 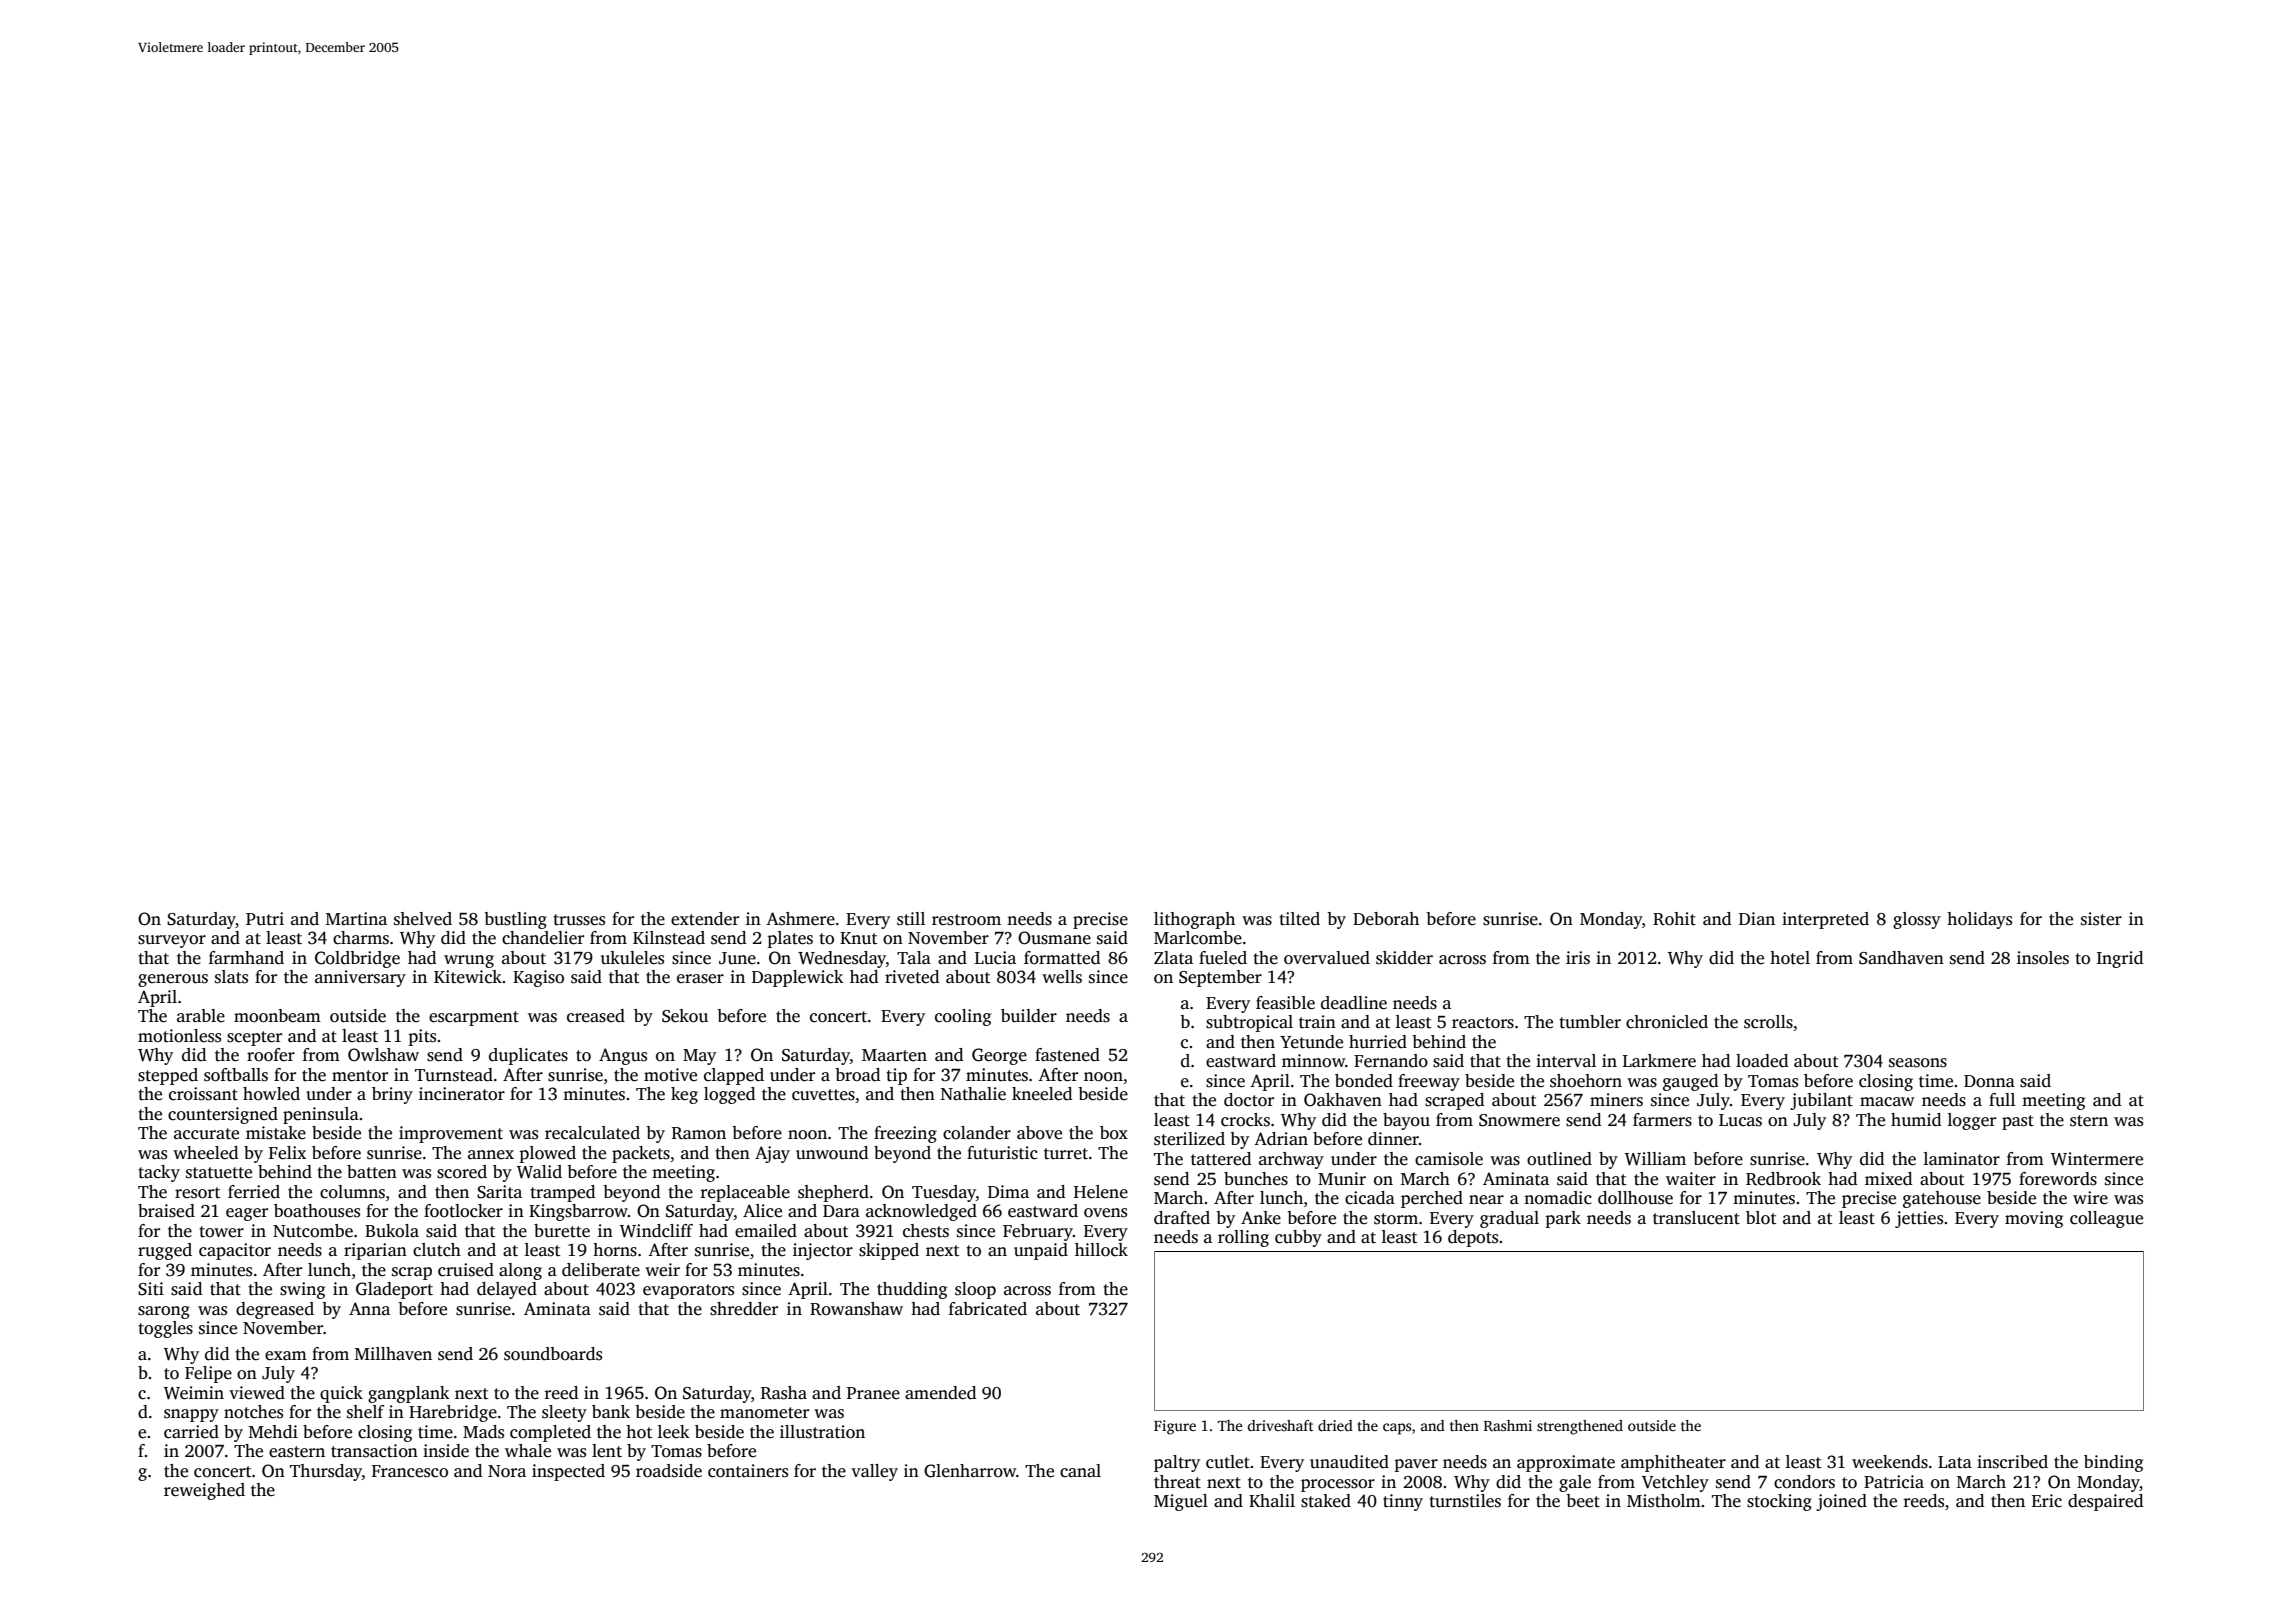 I want to click on reweighed, so click(x=204, y=1491).
